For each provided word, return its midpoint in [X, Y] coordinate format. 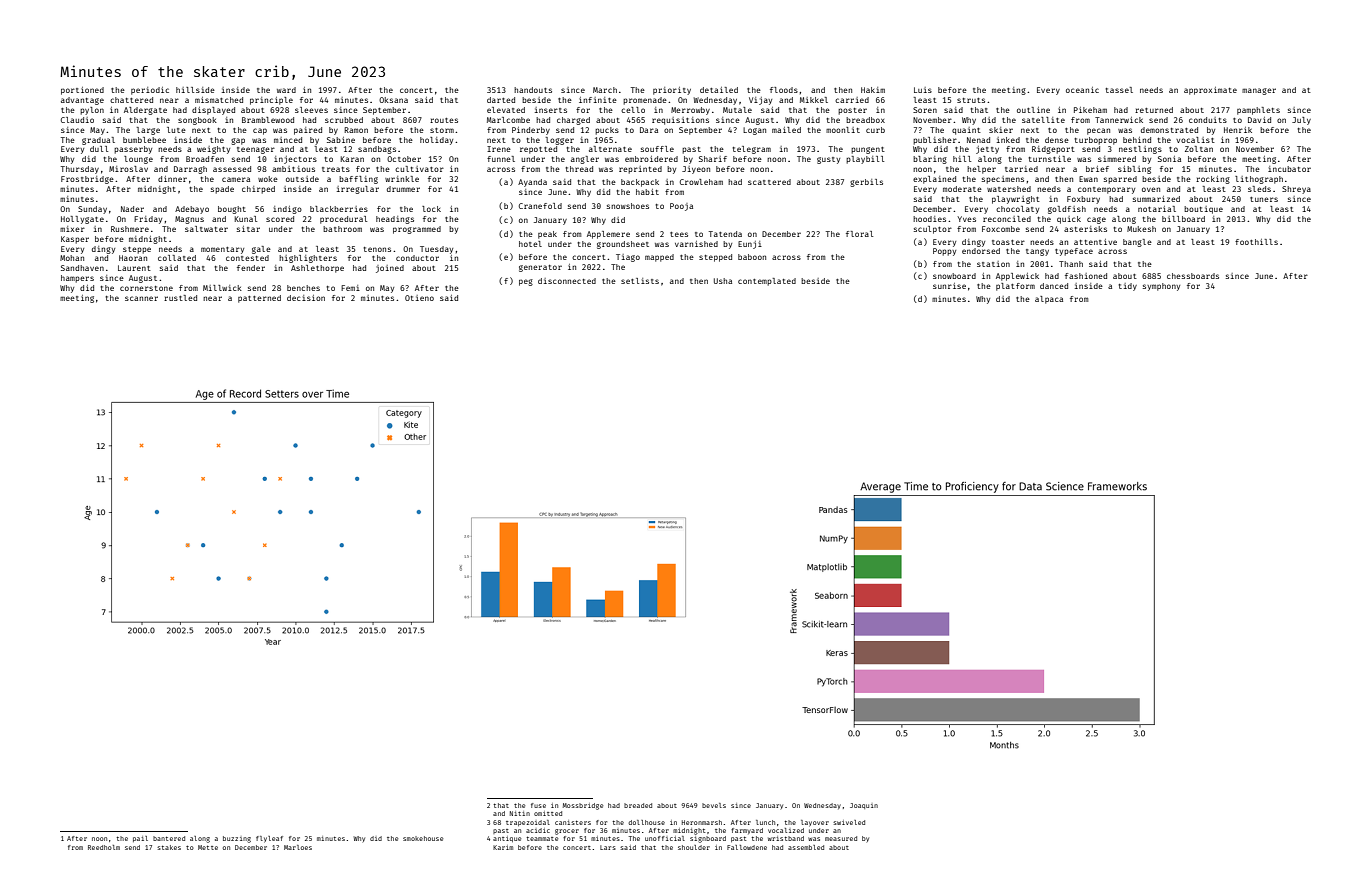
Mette [208, 847]
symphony [1161, 287]
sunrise [949, 286]
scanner [141, 298]
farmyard [747, 831]
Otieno [419, 298]
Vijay [760, 101]
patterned [259, 299]
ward [286, 90]
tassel [1119, 90]
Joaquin [864, 806]
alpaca [1049, 300]
